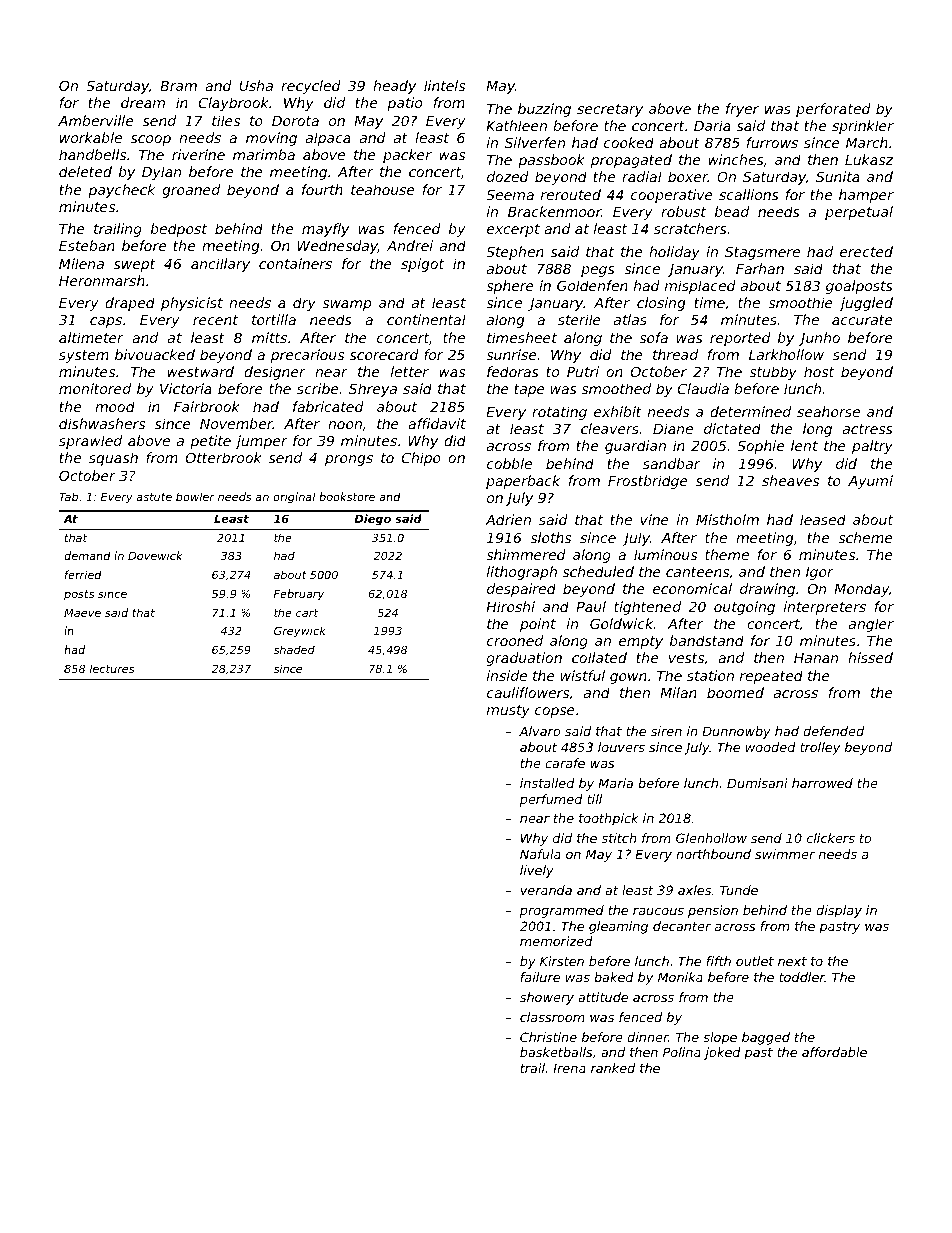 This page has width=952, height=1233. Describe the element at coordinates (834, 1052) in the page. I see `affordable` at that location.
